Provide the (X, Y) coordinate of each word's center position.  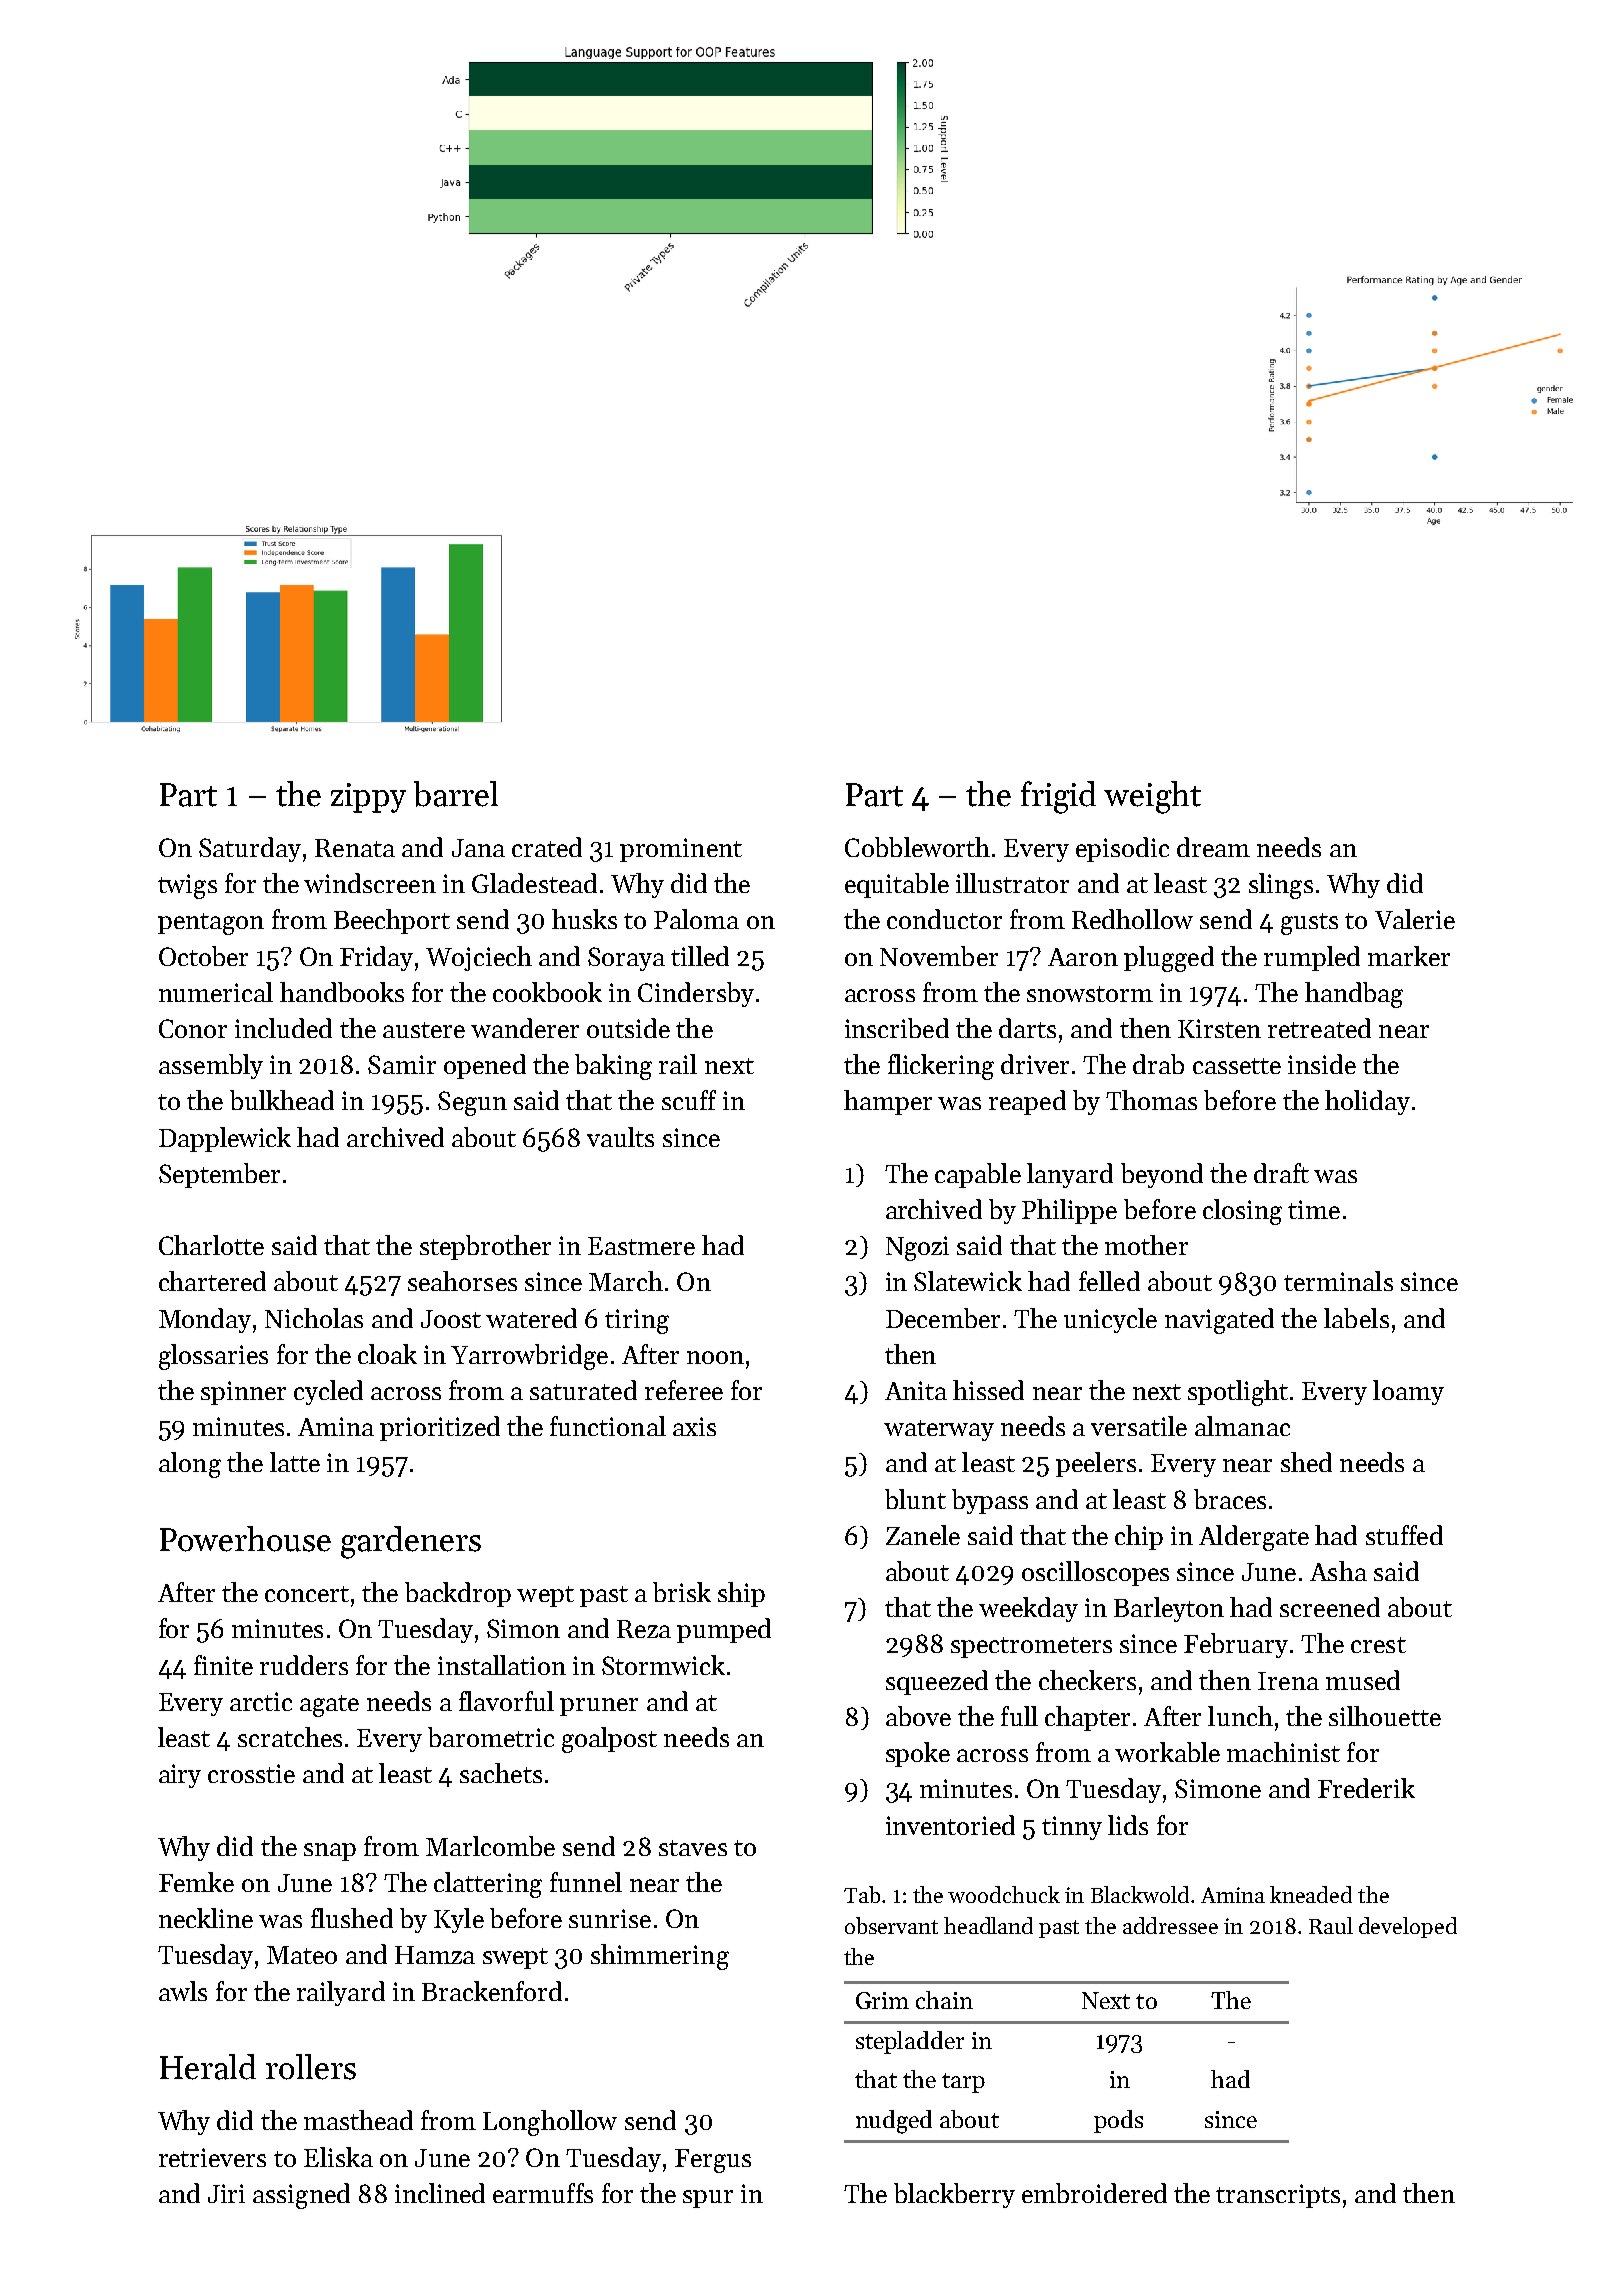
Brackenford (492, 1991)
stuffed (1404, 1535)
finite (223, 1665)
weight (1152, 797)
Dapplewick (225, 1139)
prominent (681, 850)
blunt (915, 1499)
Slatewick (968, 1281)
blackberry (954, 2195)
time (1314, 1209)
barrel (456, 794)
